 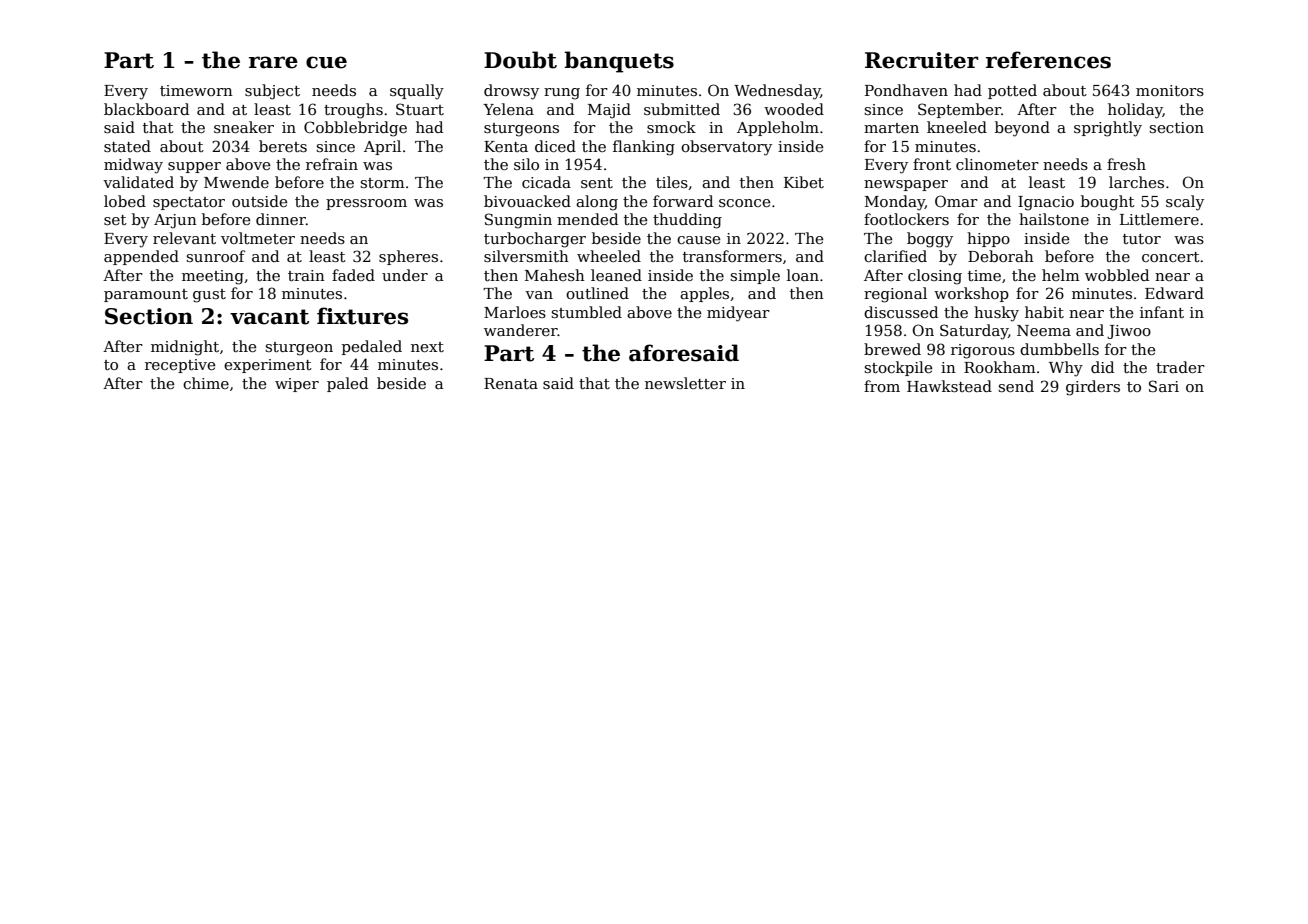 I want to click on wiper, so click(x=297, y=385).
